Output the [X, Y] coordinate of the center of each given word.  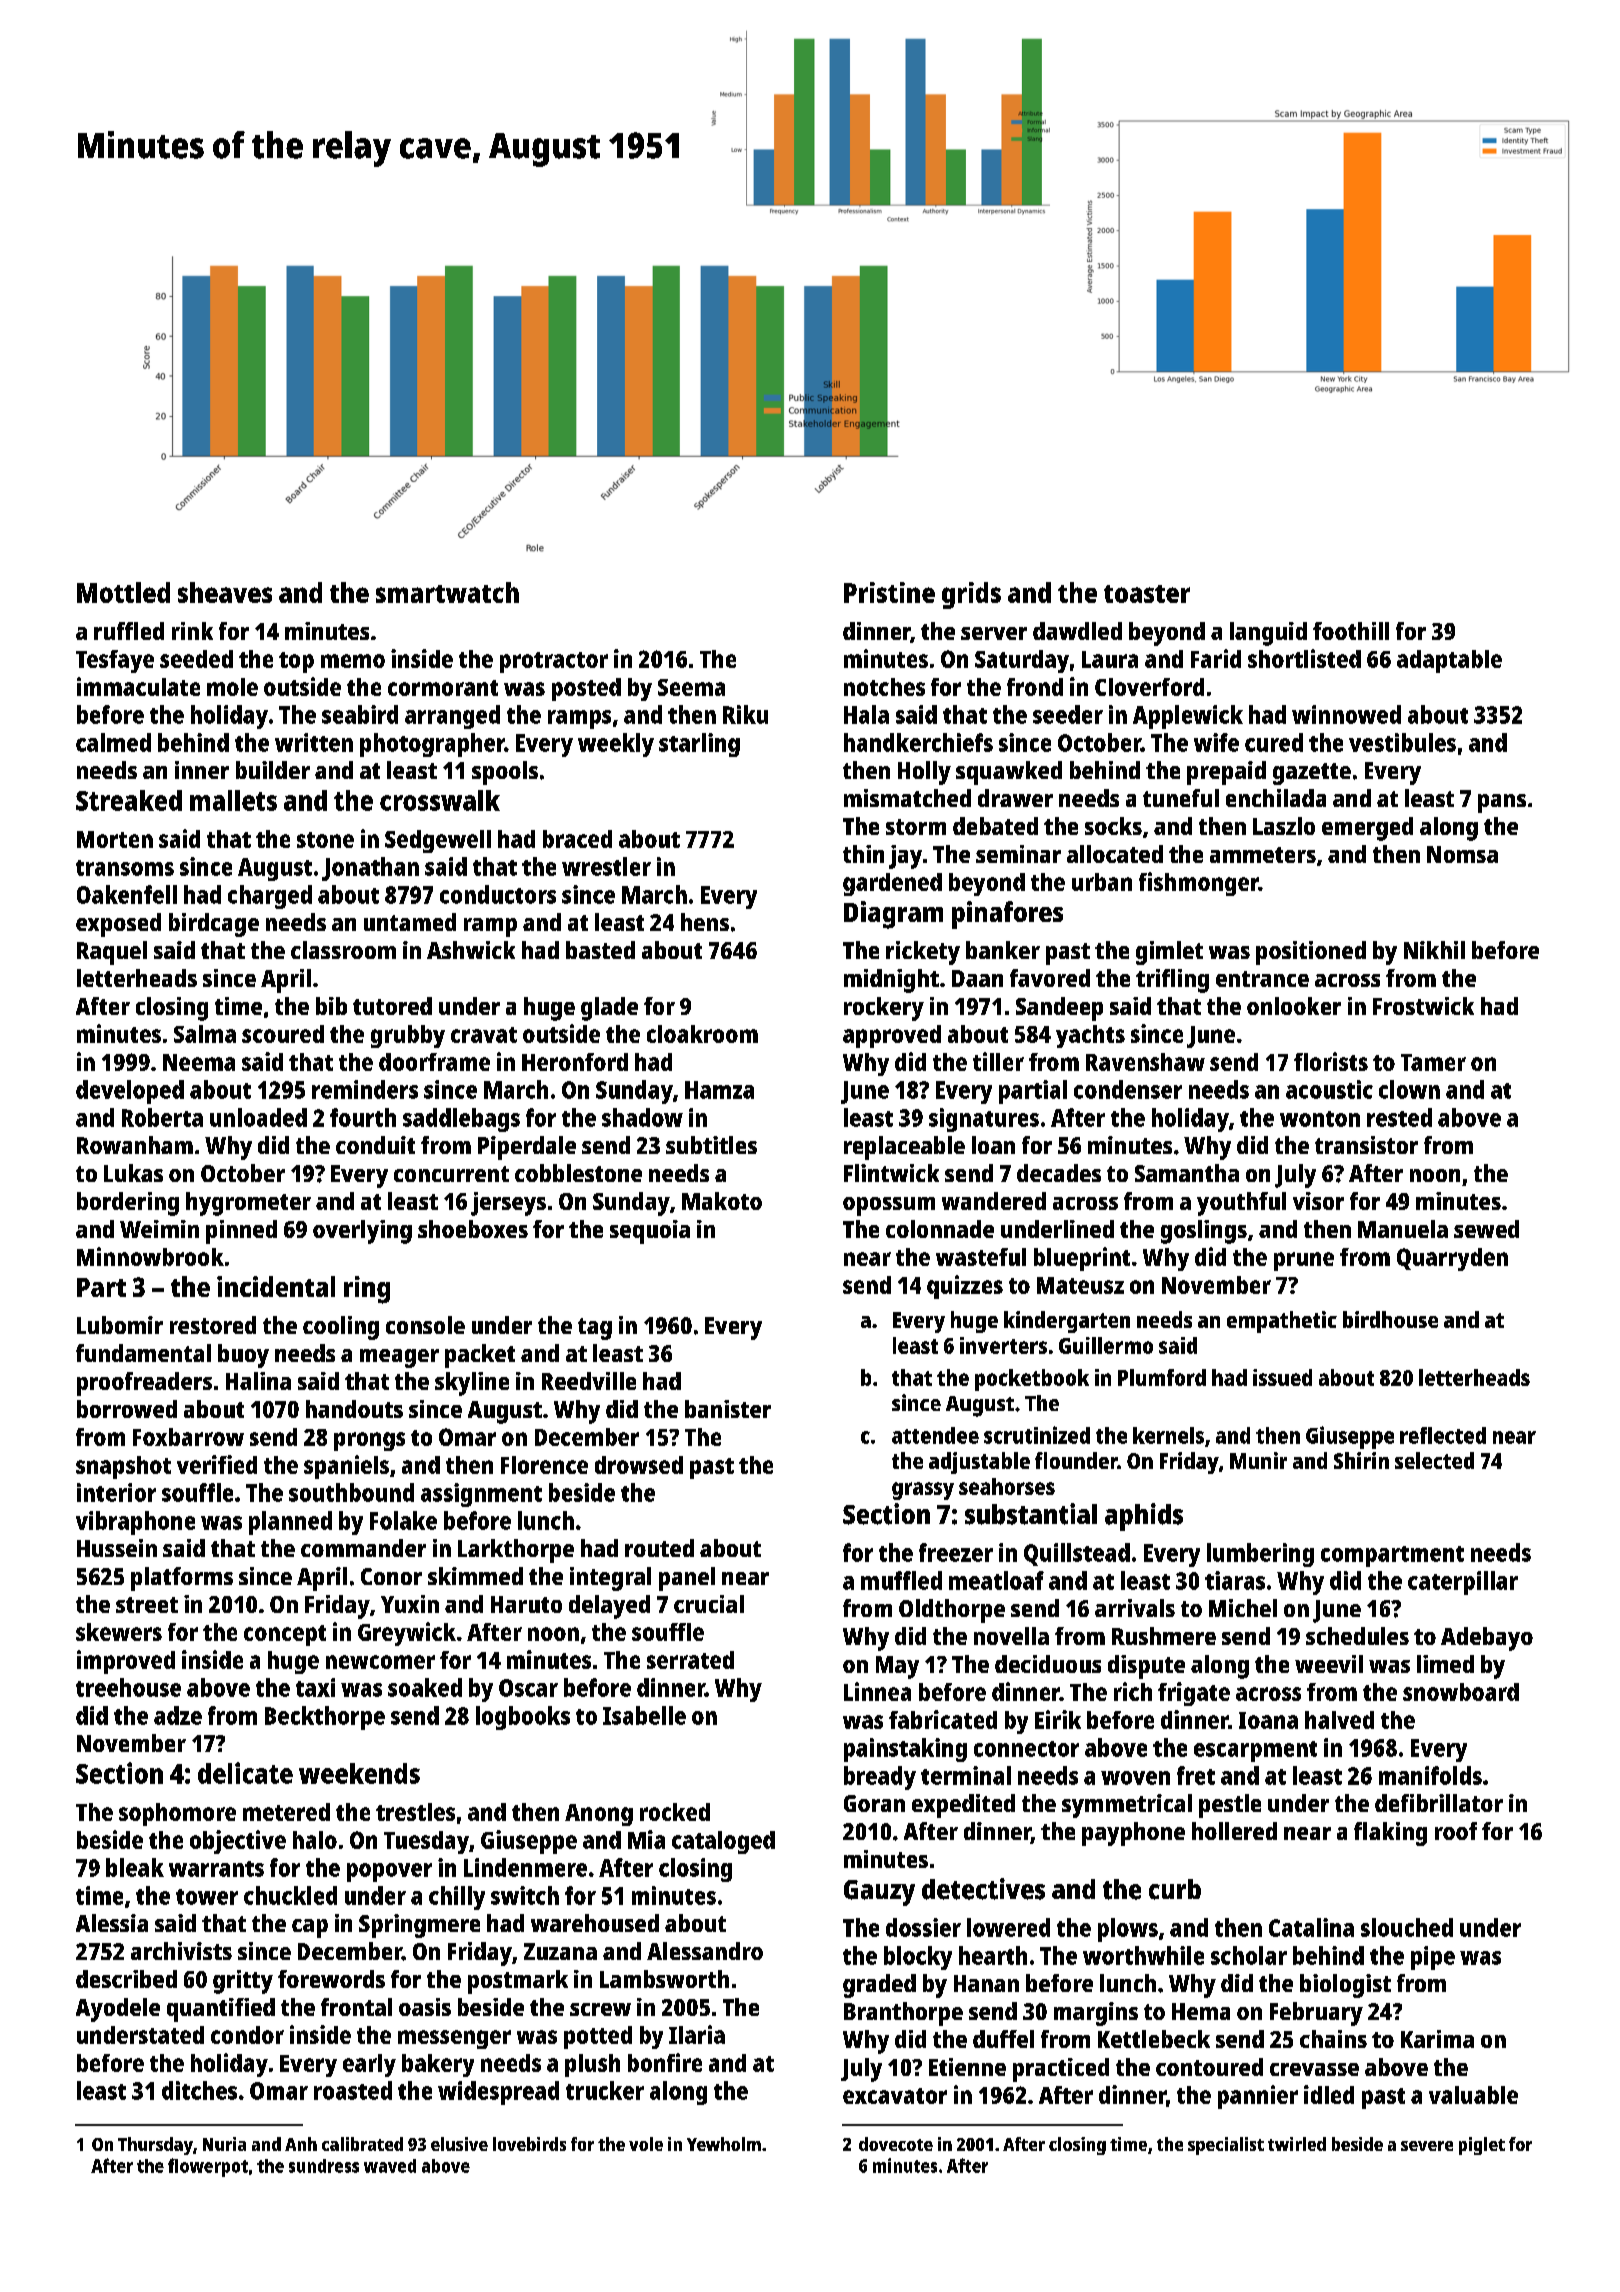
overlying [362, 1232]
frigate [1194, 1694]
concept [285, 1635]
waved [390, 2166]
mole [232, 687]
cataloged [723, 1842]
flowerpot [208, 2167]
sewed [1486, 1229]
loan [993, 1145]
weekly [616, 745]
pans [1502, 803]
